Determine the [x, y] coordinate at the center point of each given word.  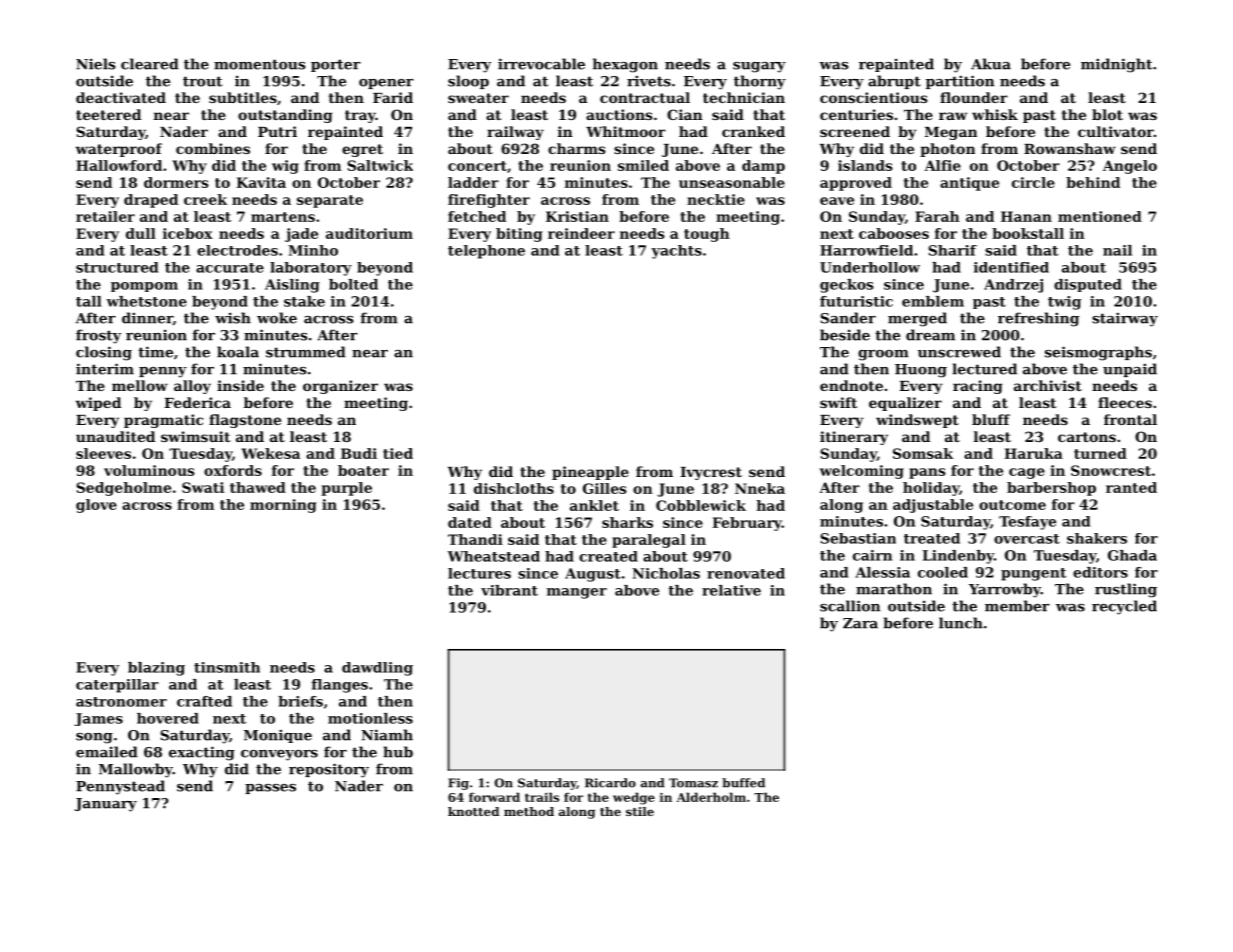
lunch [961, 623]
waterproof [119, 150]
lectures [479, 573]
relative [731, 590]
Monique [278, 736]
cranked [753, 131]
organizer [340, 387]
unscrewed [959, 352]
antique [969, 184]
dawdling [377, 669]
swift [839, 402]
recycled [1124, 607]
